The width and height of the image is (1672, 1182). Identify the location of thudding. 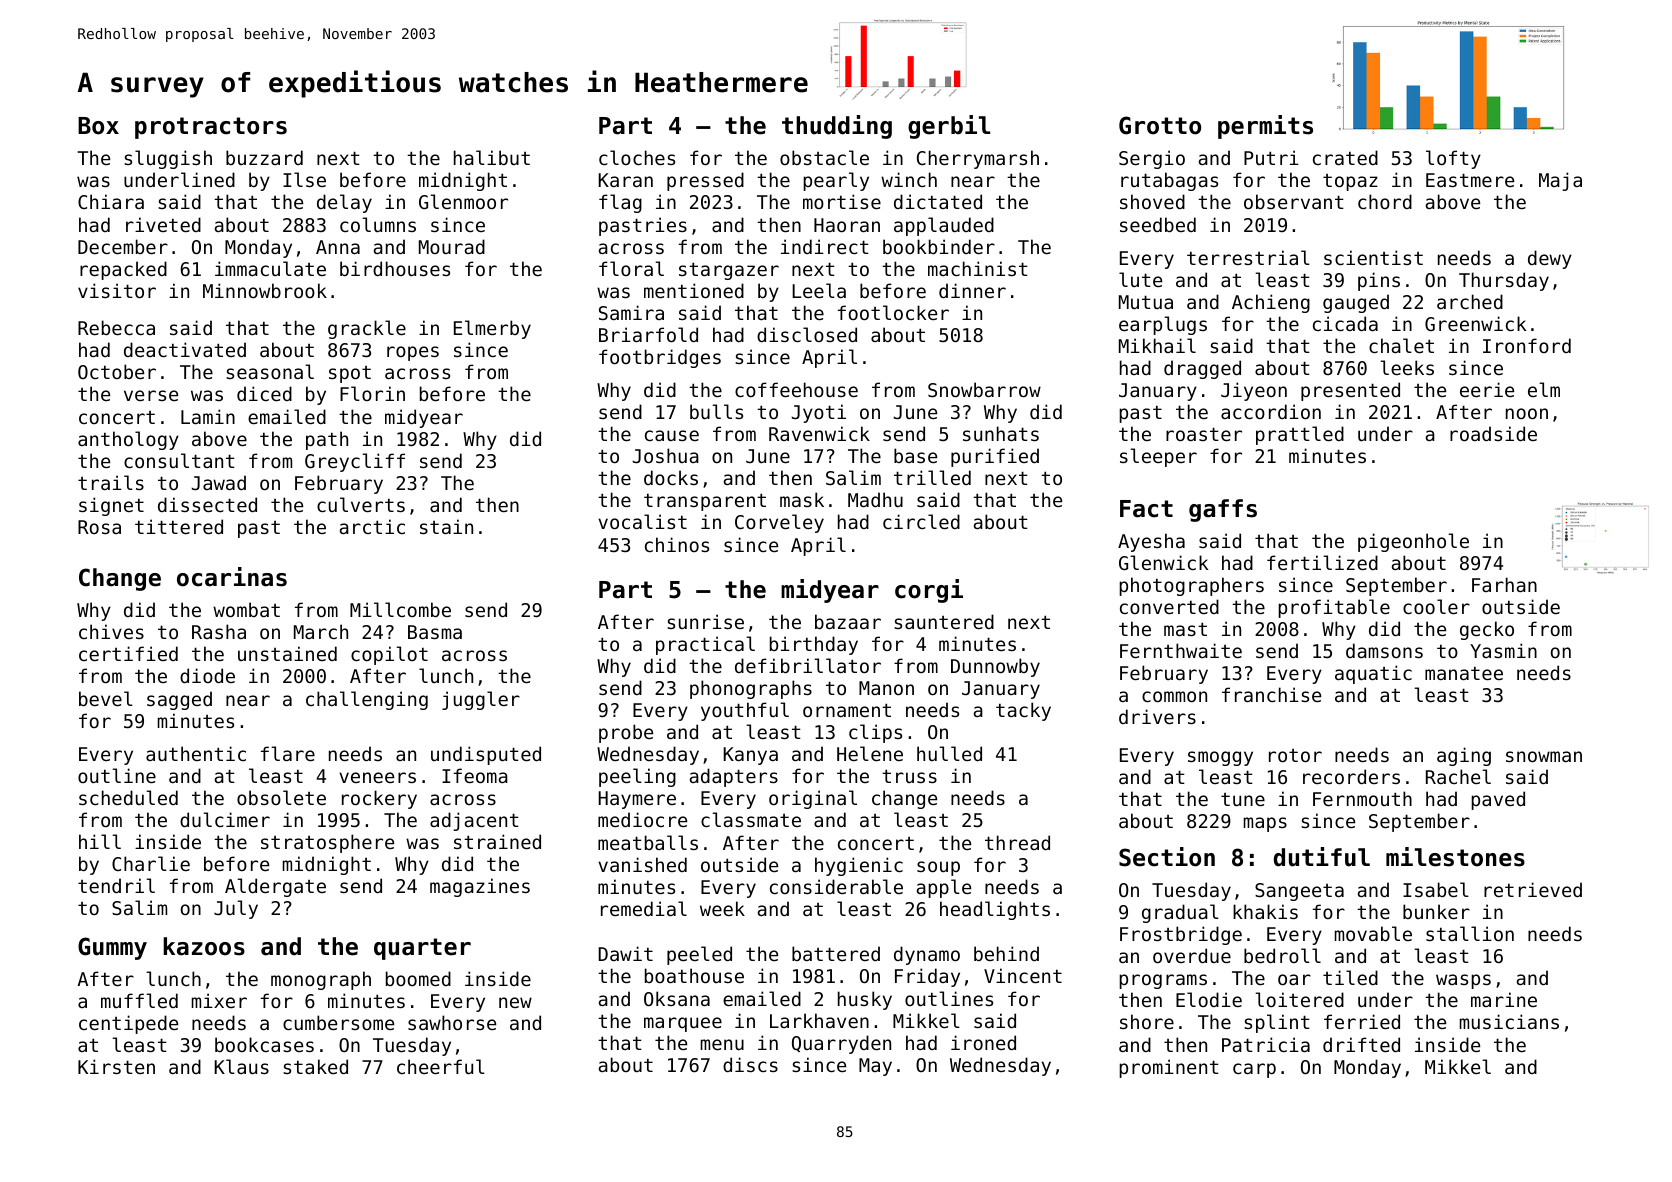
(837, 127).
